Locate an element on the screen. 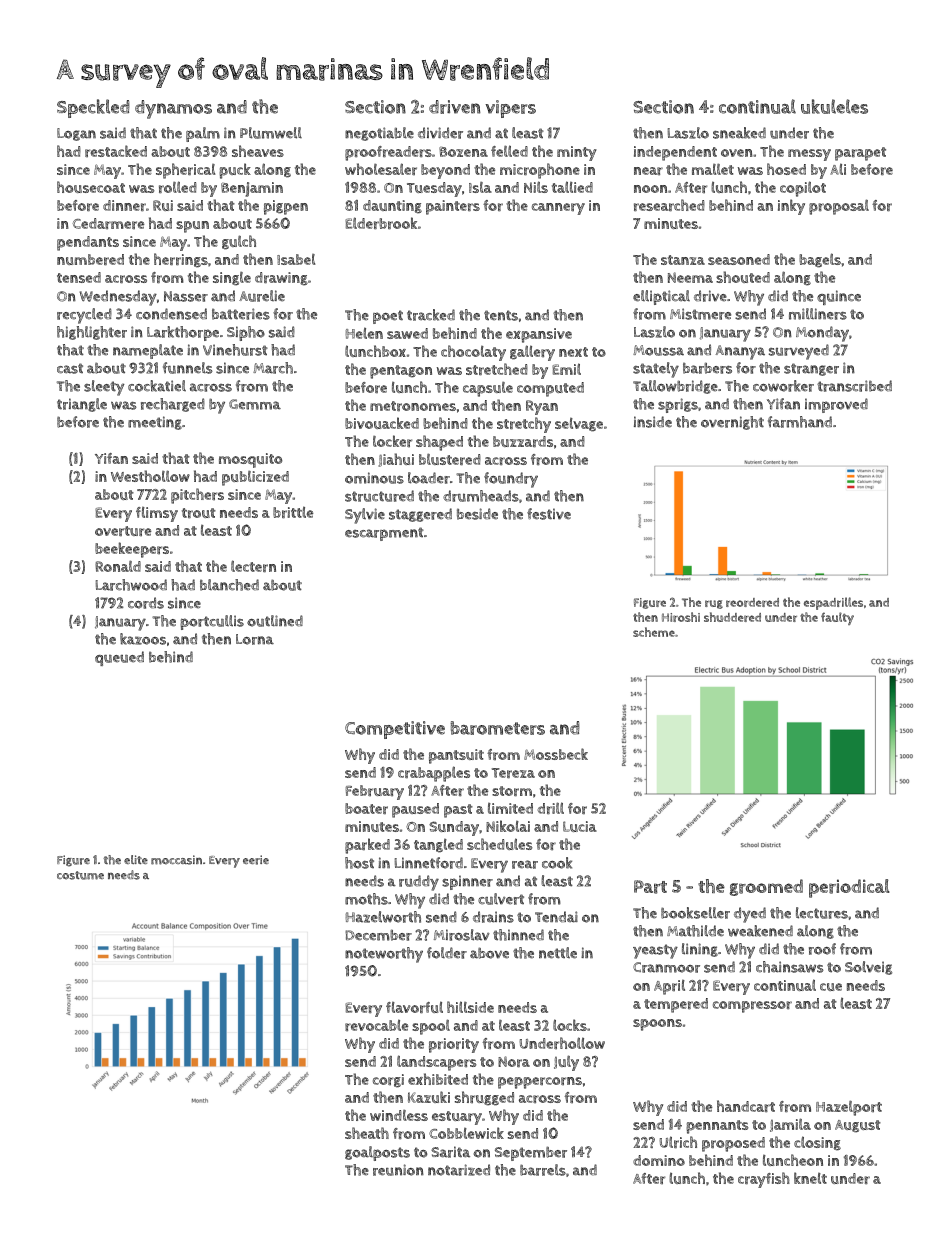 The width and height of the screenshot is (952, 1233). cook is located at coordinates (557, 863).
